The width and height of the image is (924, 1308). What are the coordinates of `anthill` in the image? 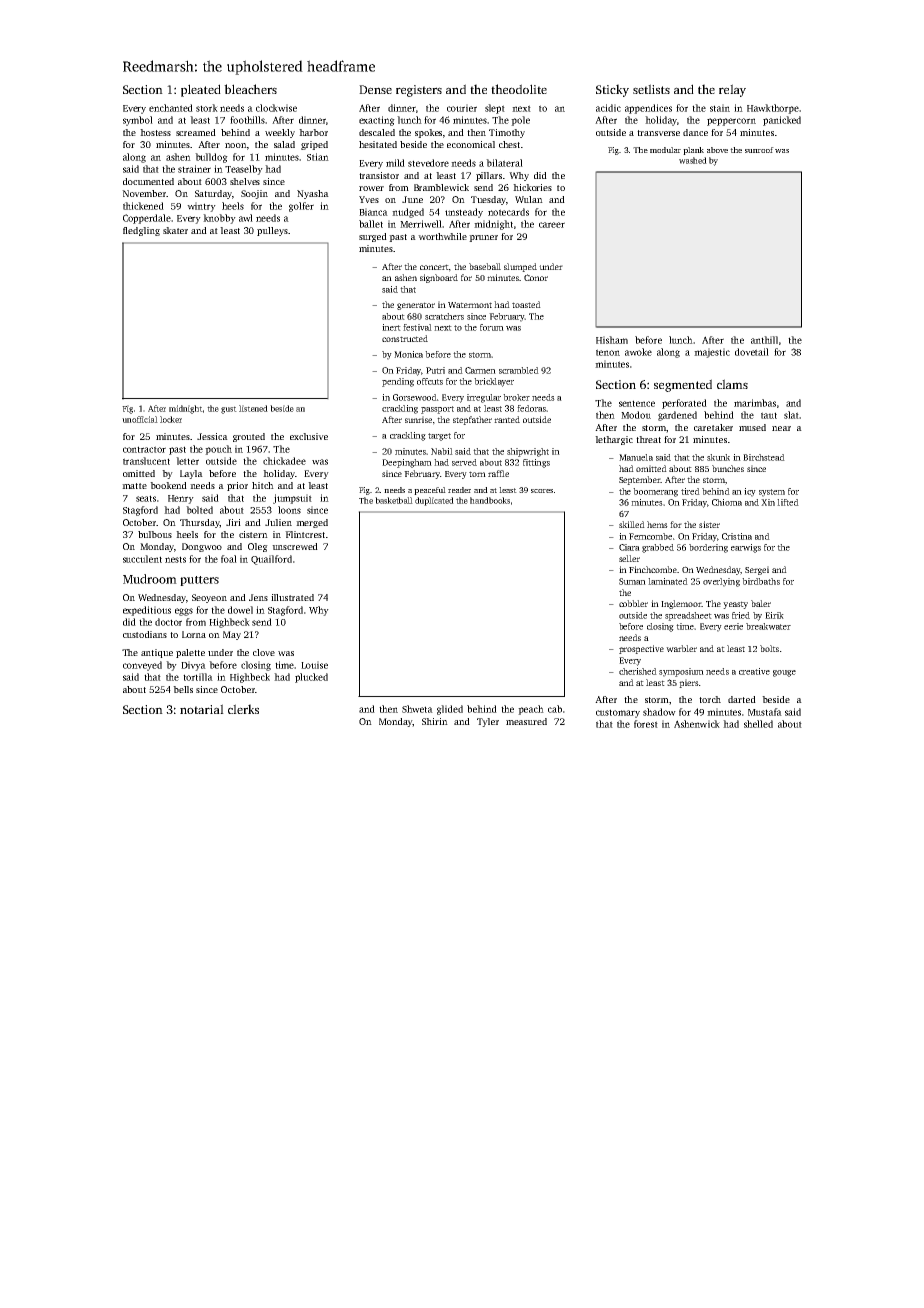 It's located at (764, 340).
